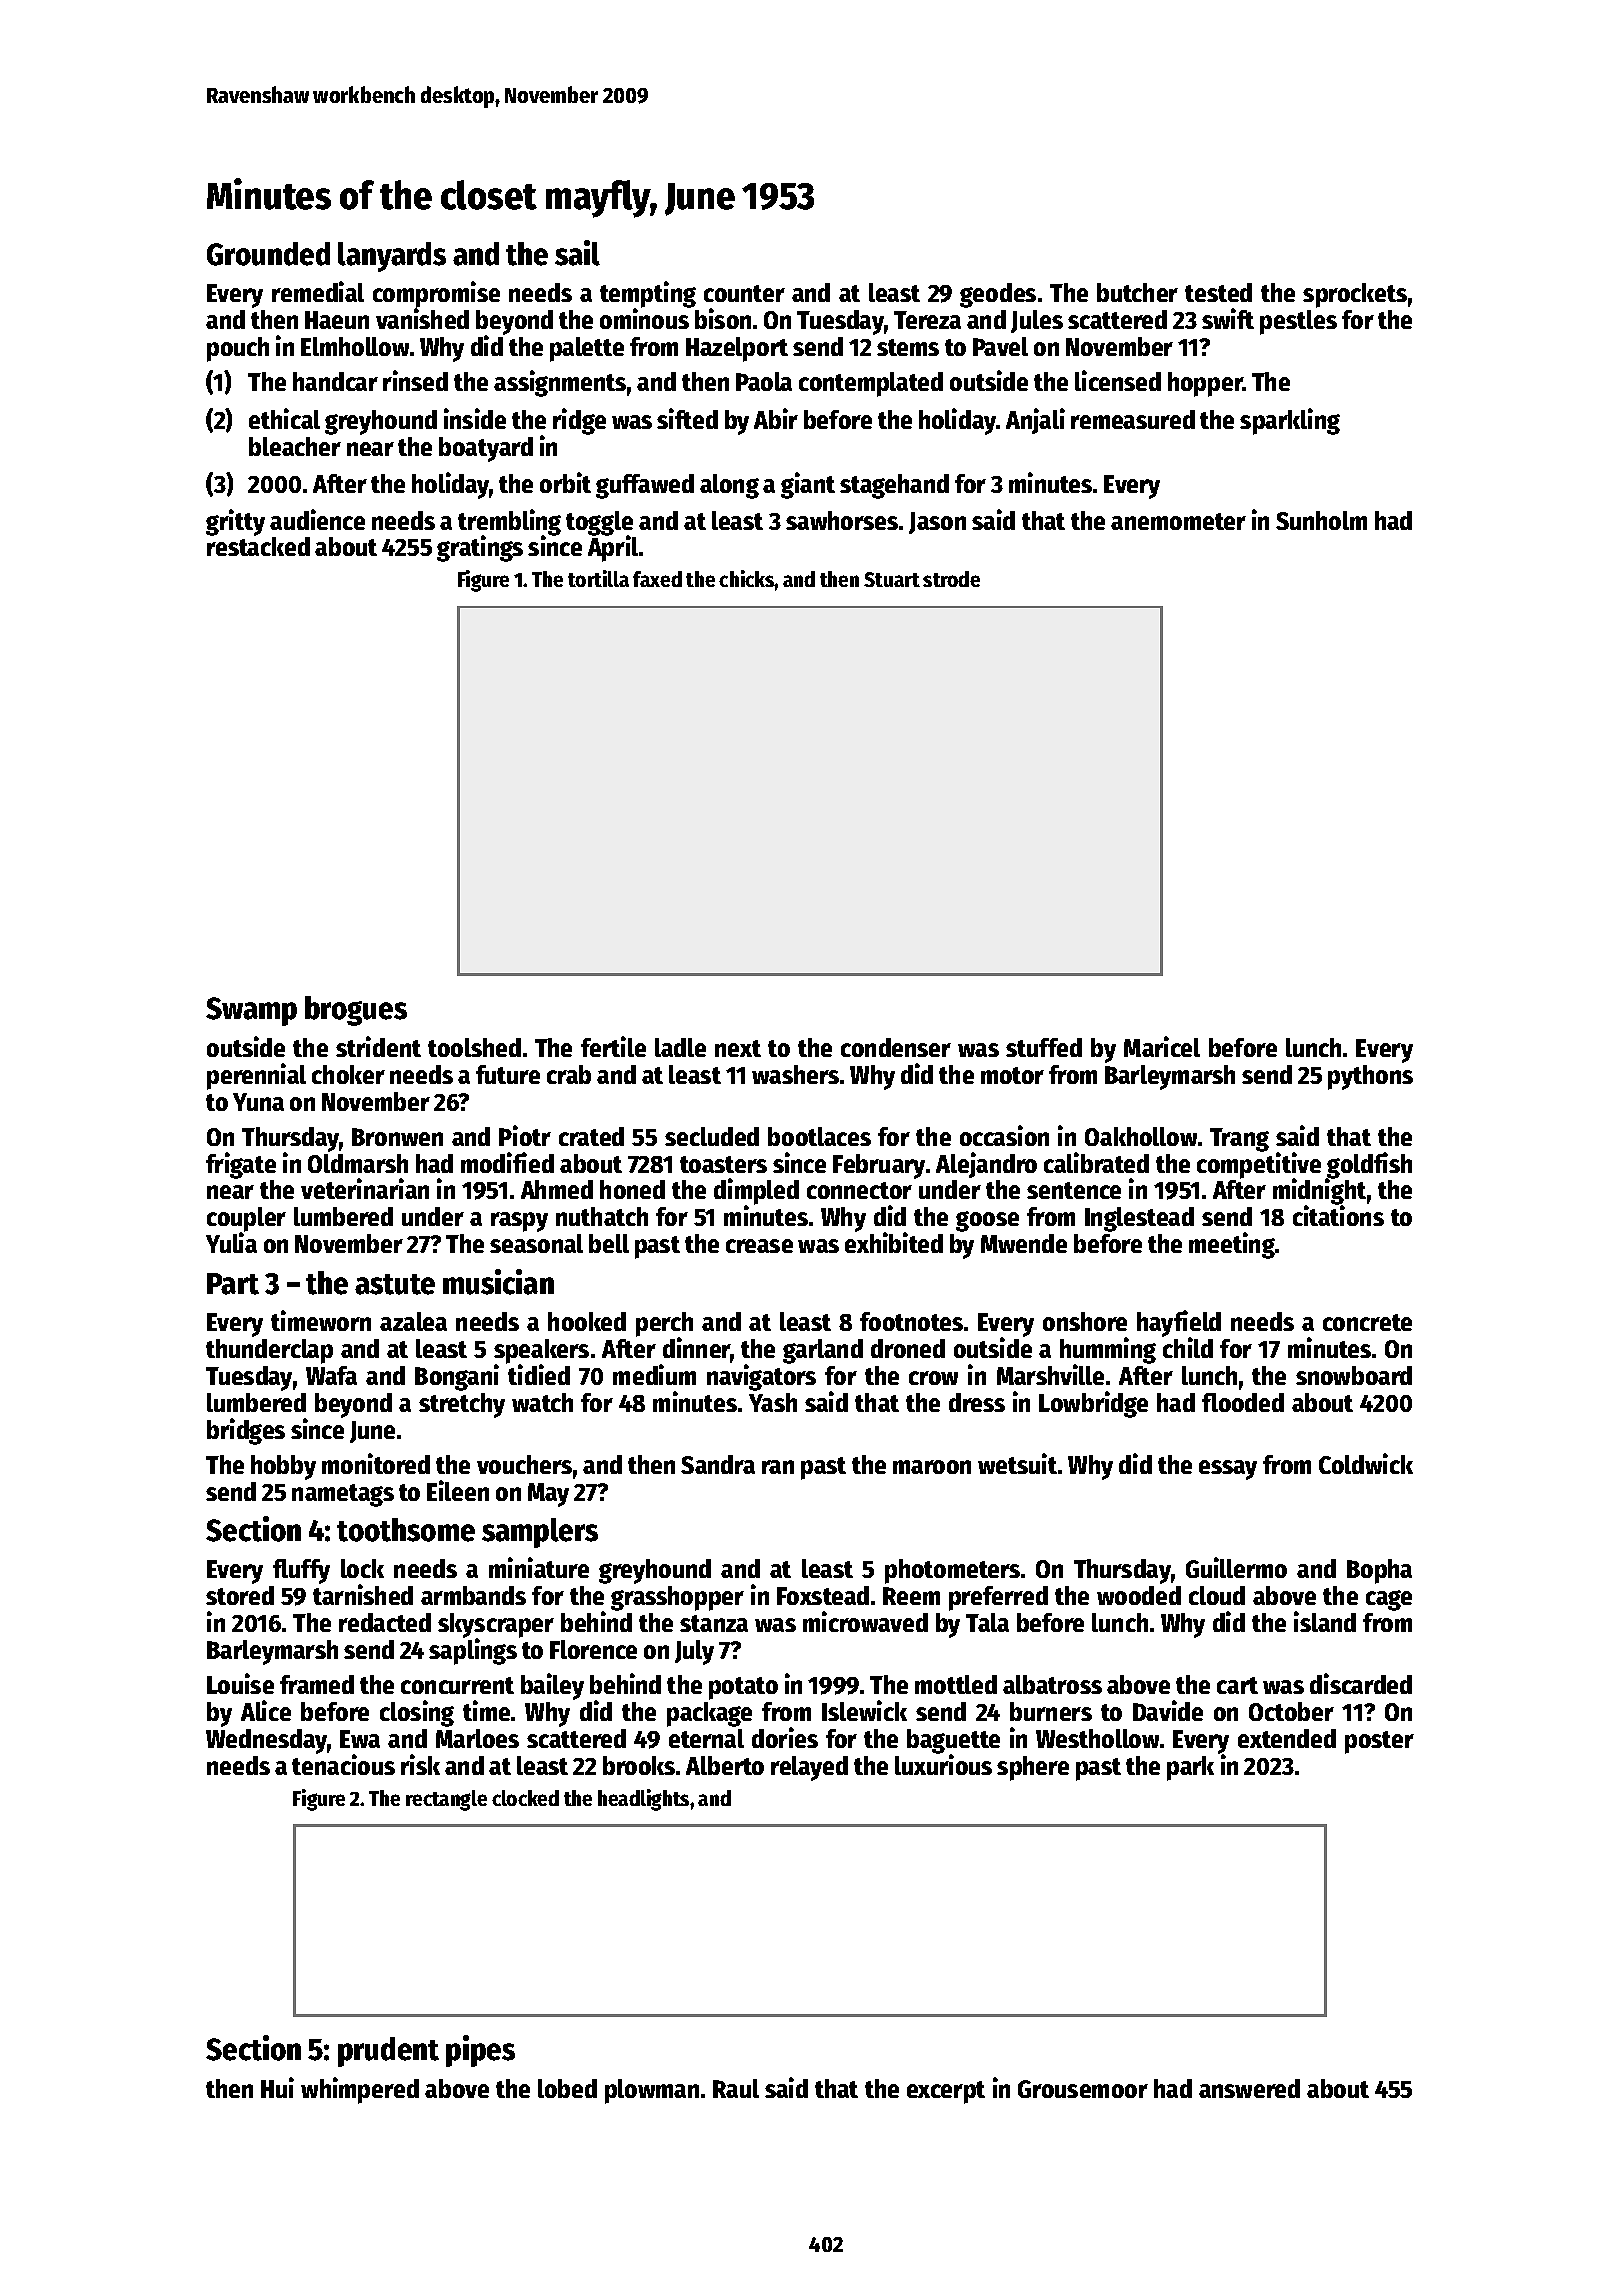 The height and width of the page is (2292, 1620). Describe the element at coordinates (998, 295) in the page. I see `geodes` at that location.
